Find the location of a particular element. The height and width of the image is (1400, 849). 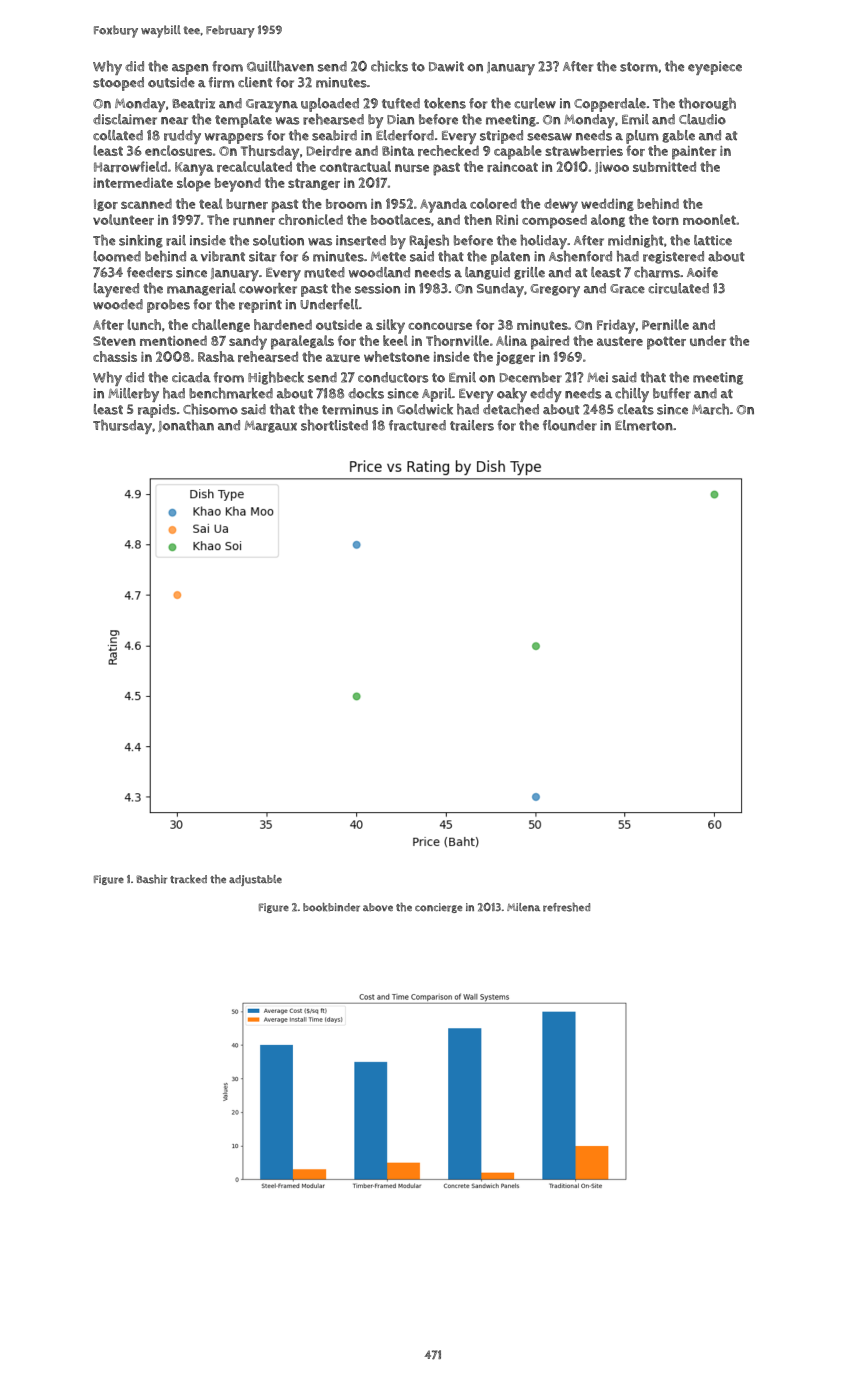

Elmerton is located at coordinates (644, 425).
